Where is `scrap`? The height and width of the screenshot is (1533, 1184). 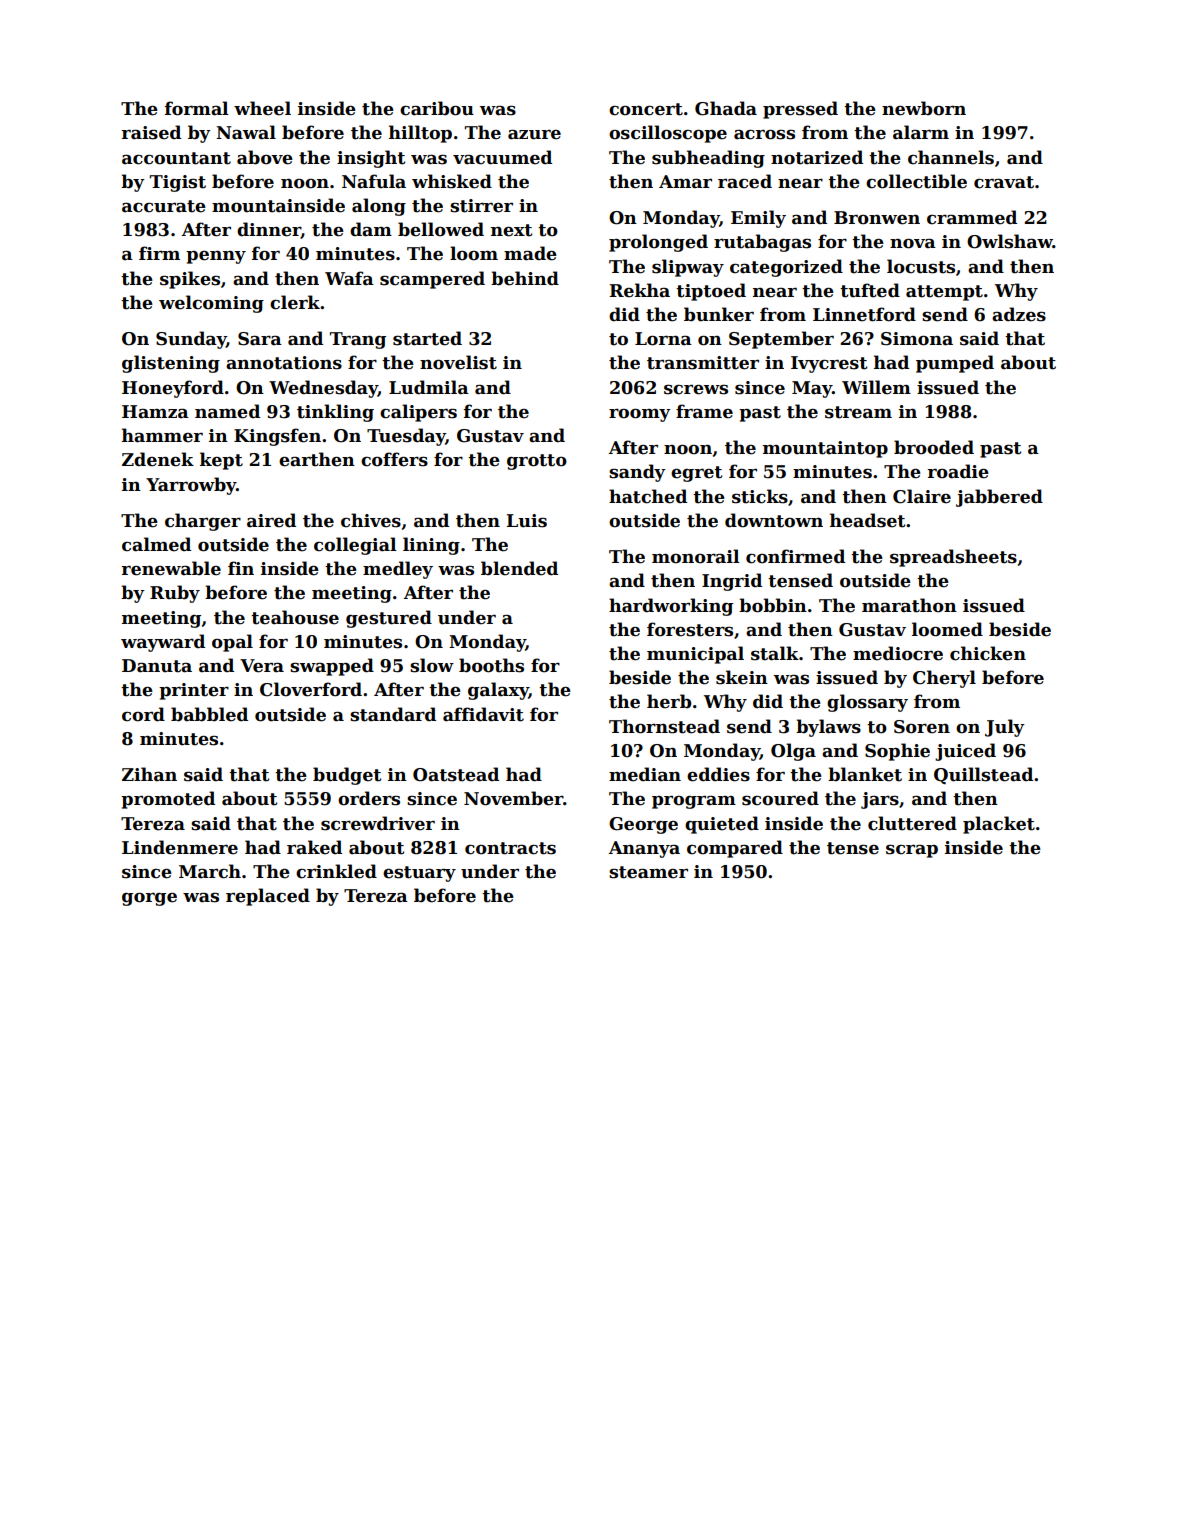
scrap is located at coordinates (912, 851).
